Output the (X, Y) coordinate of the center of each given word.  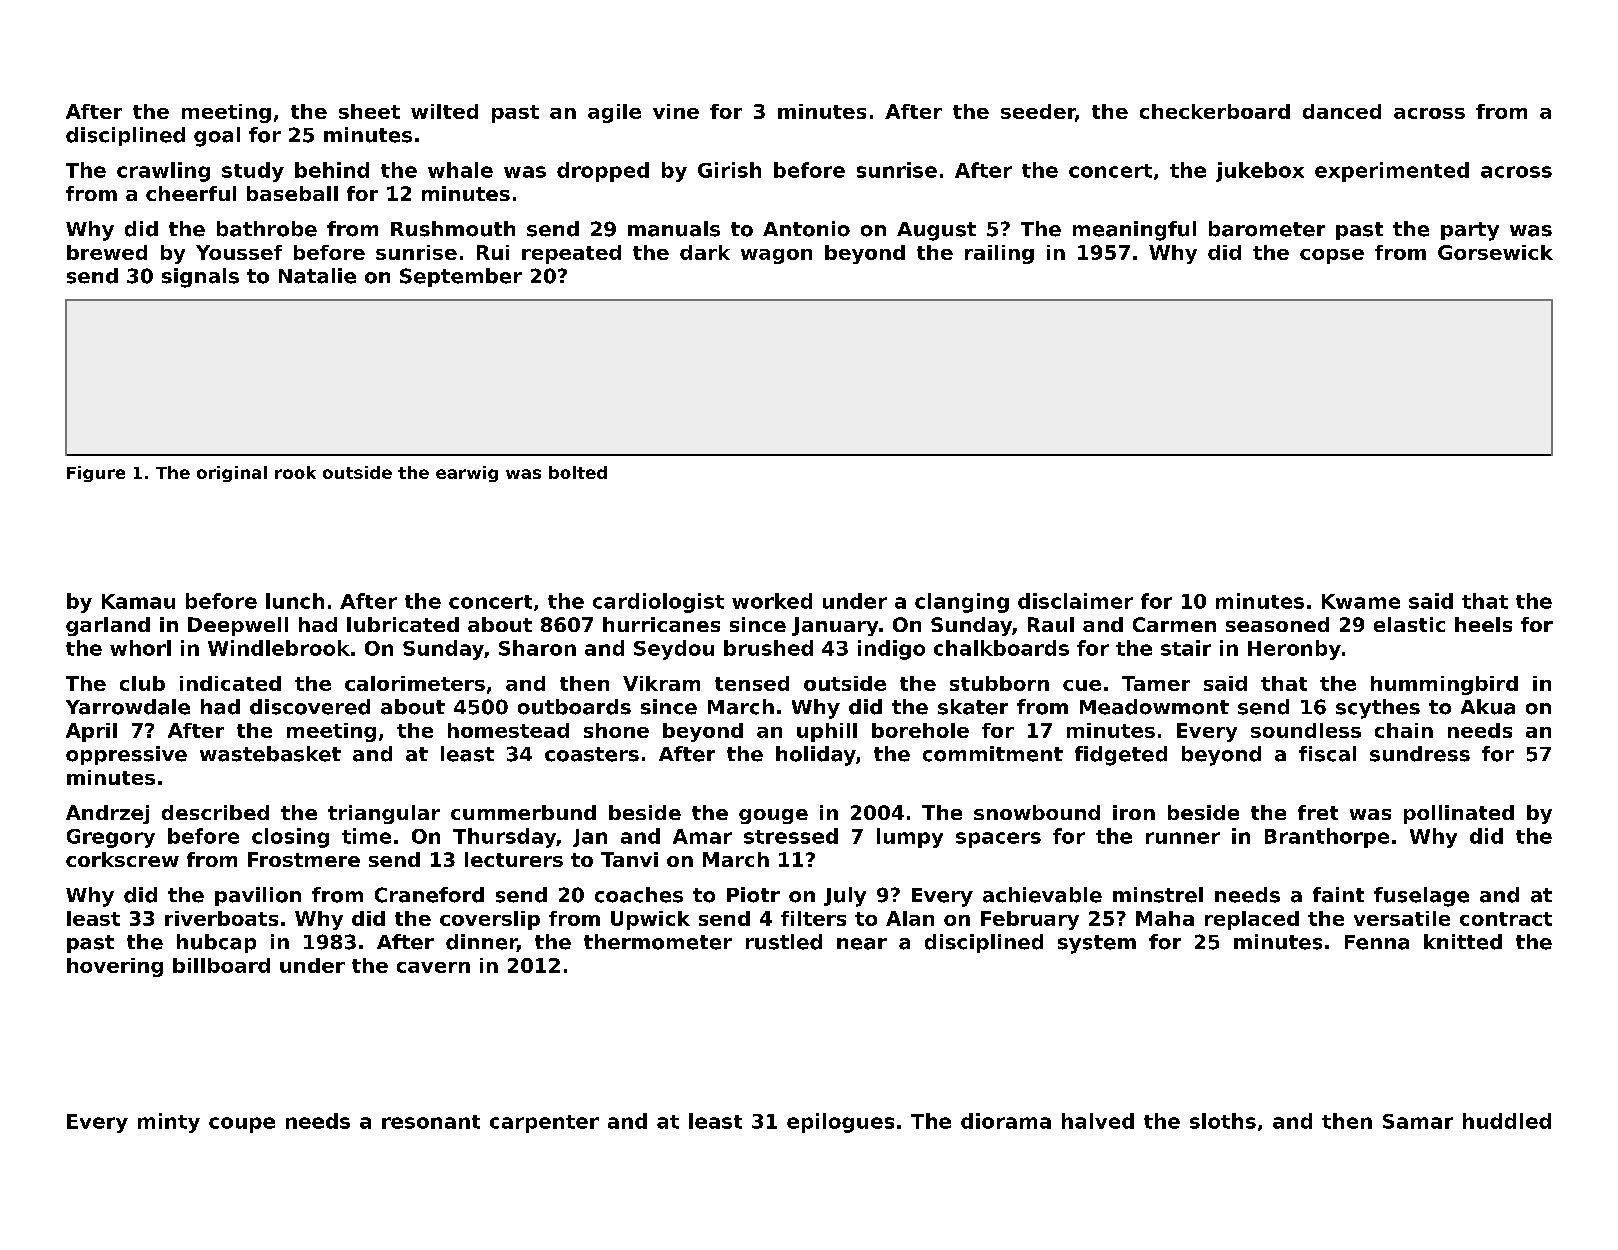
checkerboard (1215, 111)
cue (1082, 685)
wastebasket (270, 754)
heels (1483, 624)
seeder (1038, 111)
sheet (369, 111)
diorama (1006, 1121)
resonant (431, 1122)
